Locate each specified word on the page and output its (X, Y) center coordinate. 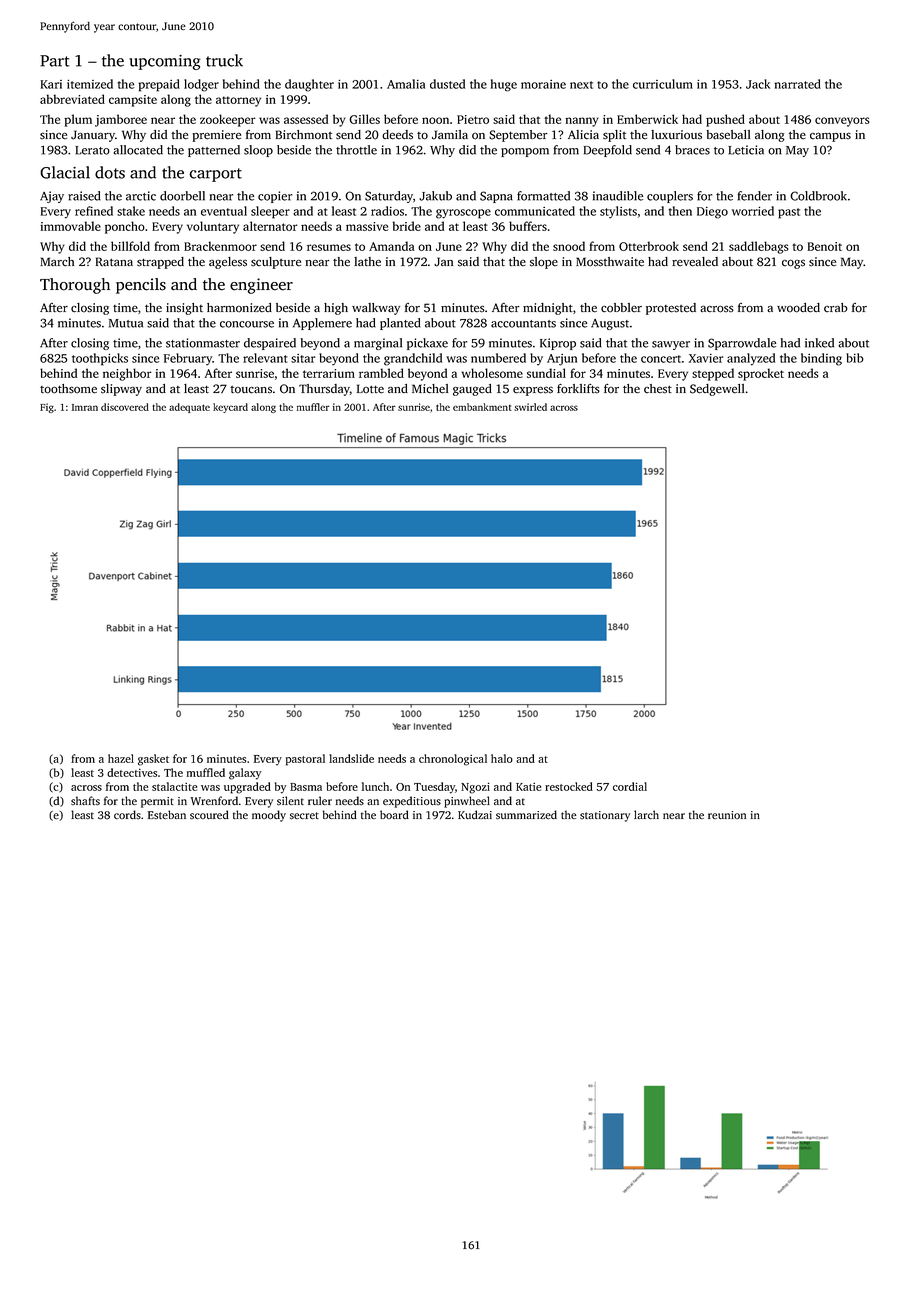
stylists (618, 212)
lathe (367, 262)
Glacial (65, 172)
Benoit (825, 246)
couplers (670, 197)
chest (658, 389)
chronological (453, 760)
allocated (138, 150)
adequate (189, 408)
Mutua (126, 323)
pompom (525, 152)
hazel (121, 758)
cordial (630, 786)
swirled (530, 407)
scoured (209, 815)
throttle (356, 150)
